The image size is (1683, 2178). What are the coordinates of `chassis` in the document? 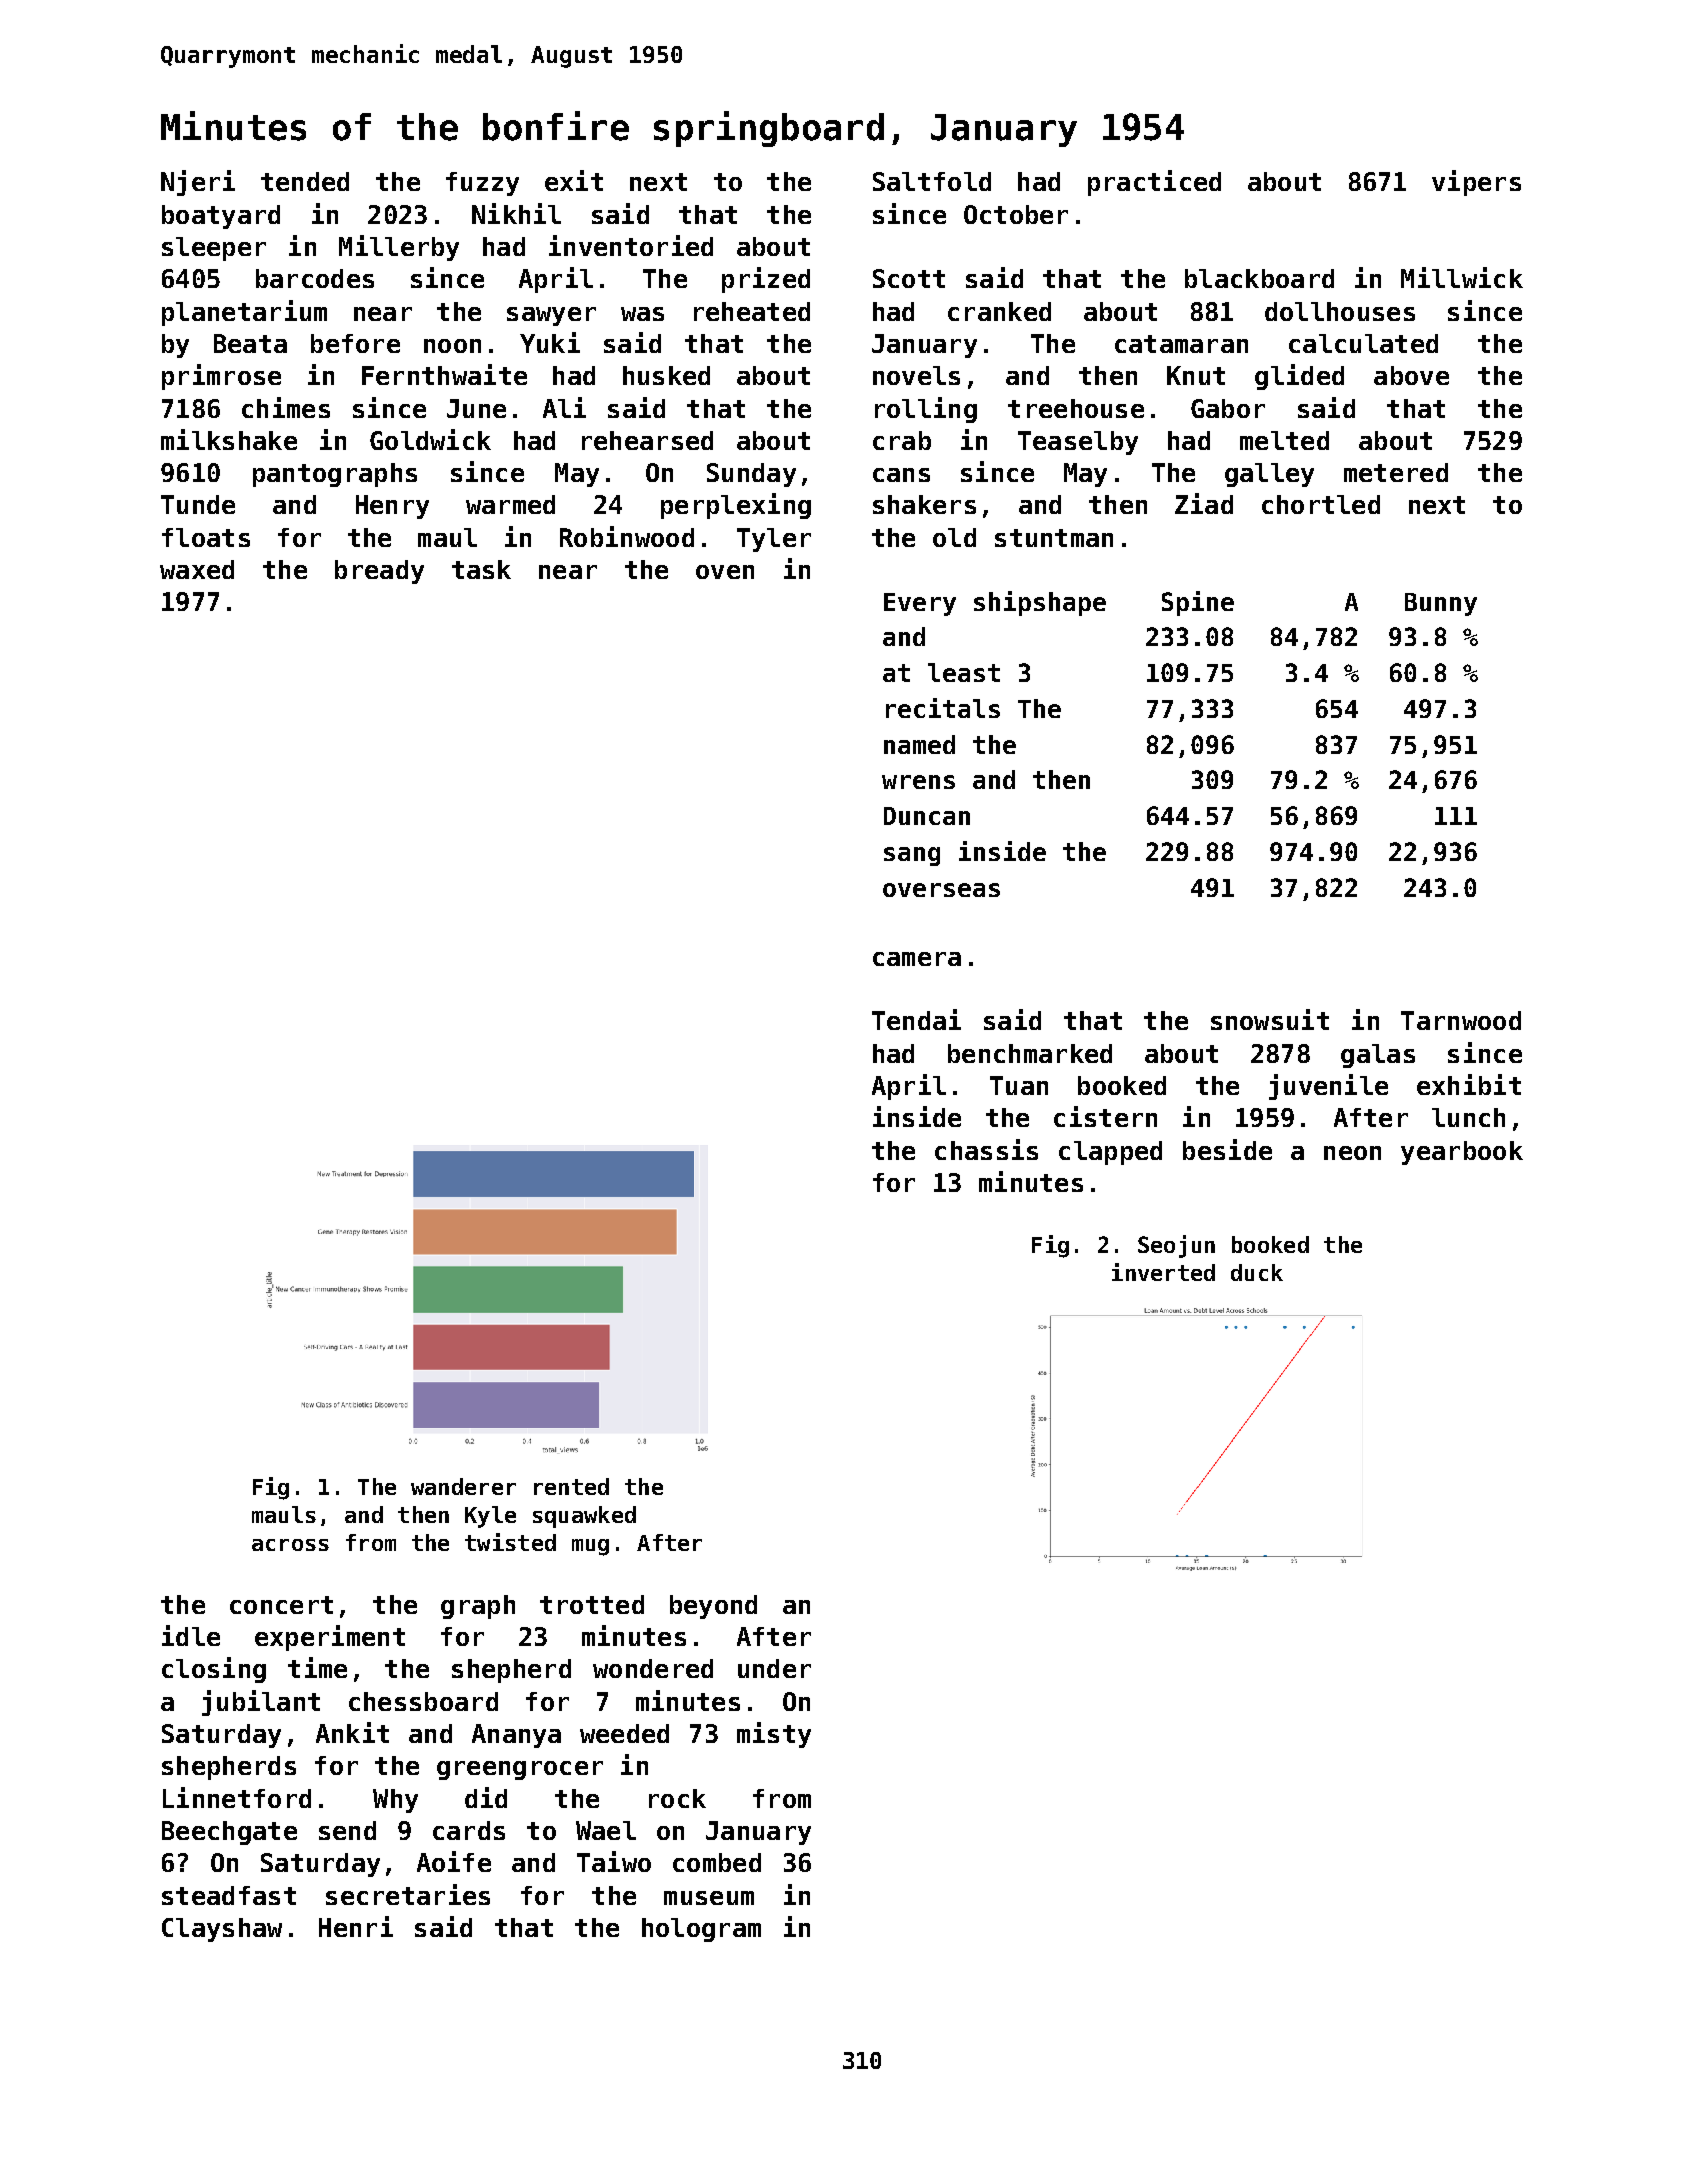 It's located at (986, 1149).
